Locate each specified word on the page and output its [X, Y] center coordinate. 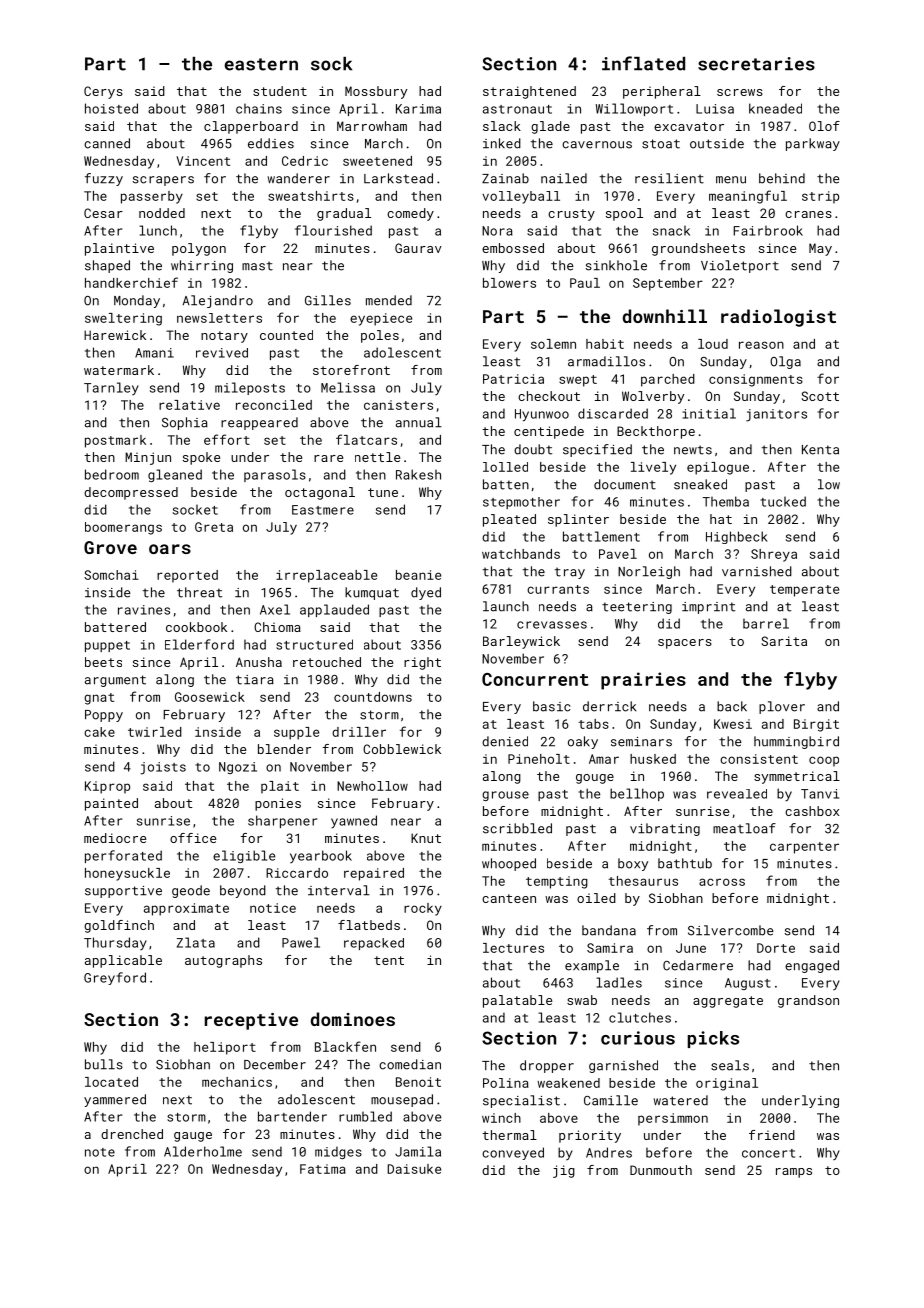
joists [163, 768]
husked [653, 759]
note [100, 1152]
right [422, 663]
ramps [794, 1173]
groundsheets [698, 249]
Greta [214, 527]
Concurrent [535, 679]
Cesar [103, 213]
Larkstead [398, 178]
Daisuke [414, 1169]
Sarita [784, 641]
